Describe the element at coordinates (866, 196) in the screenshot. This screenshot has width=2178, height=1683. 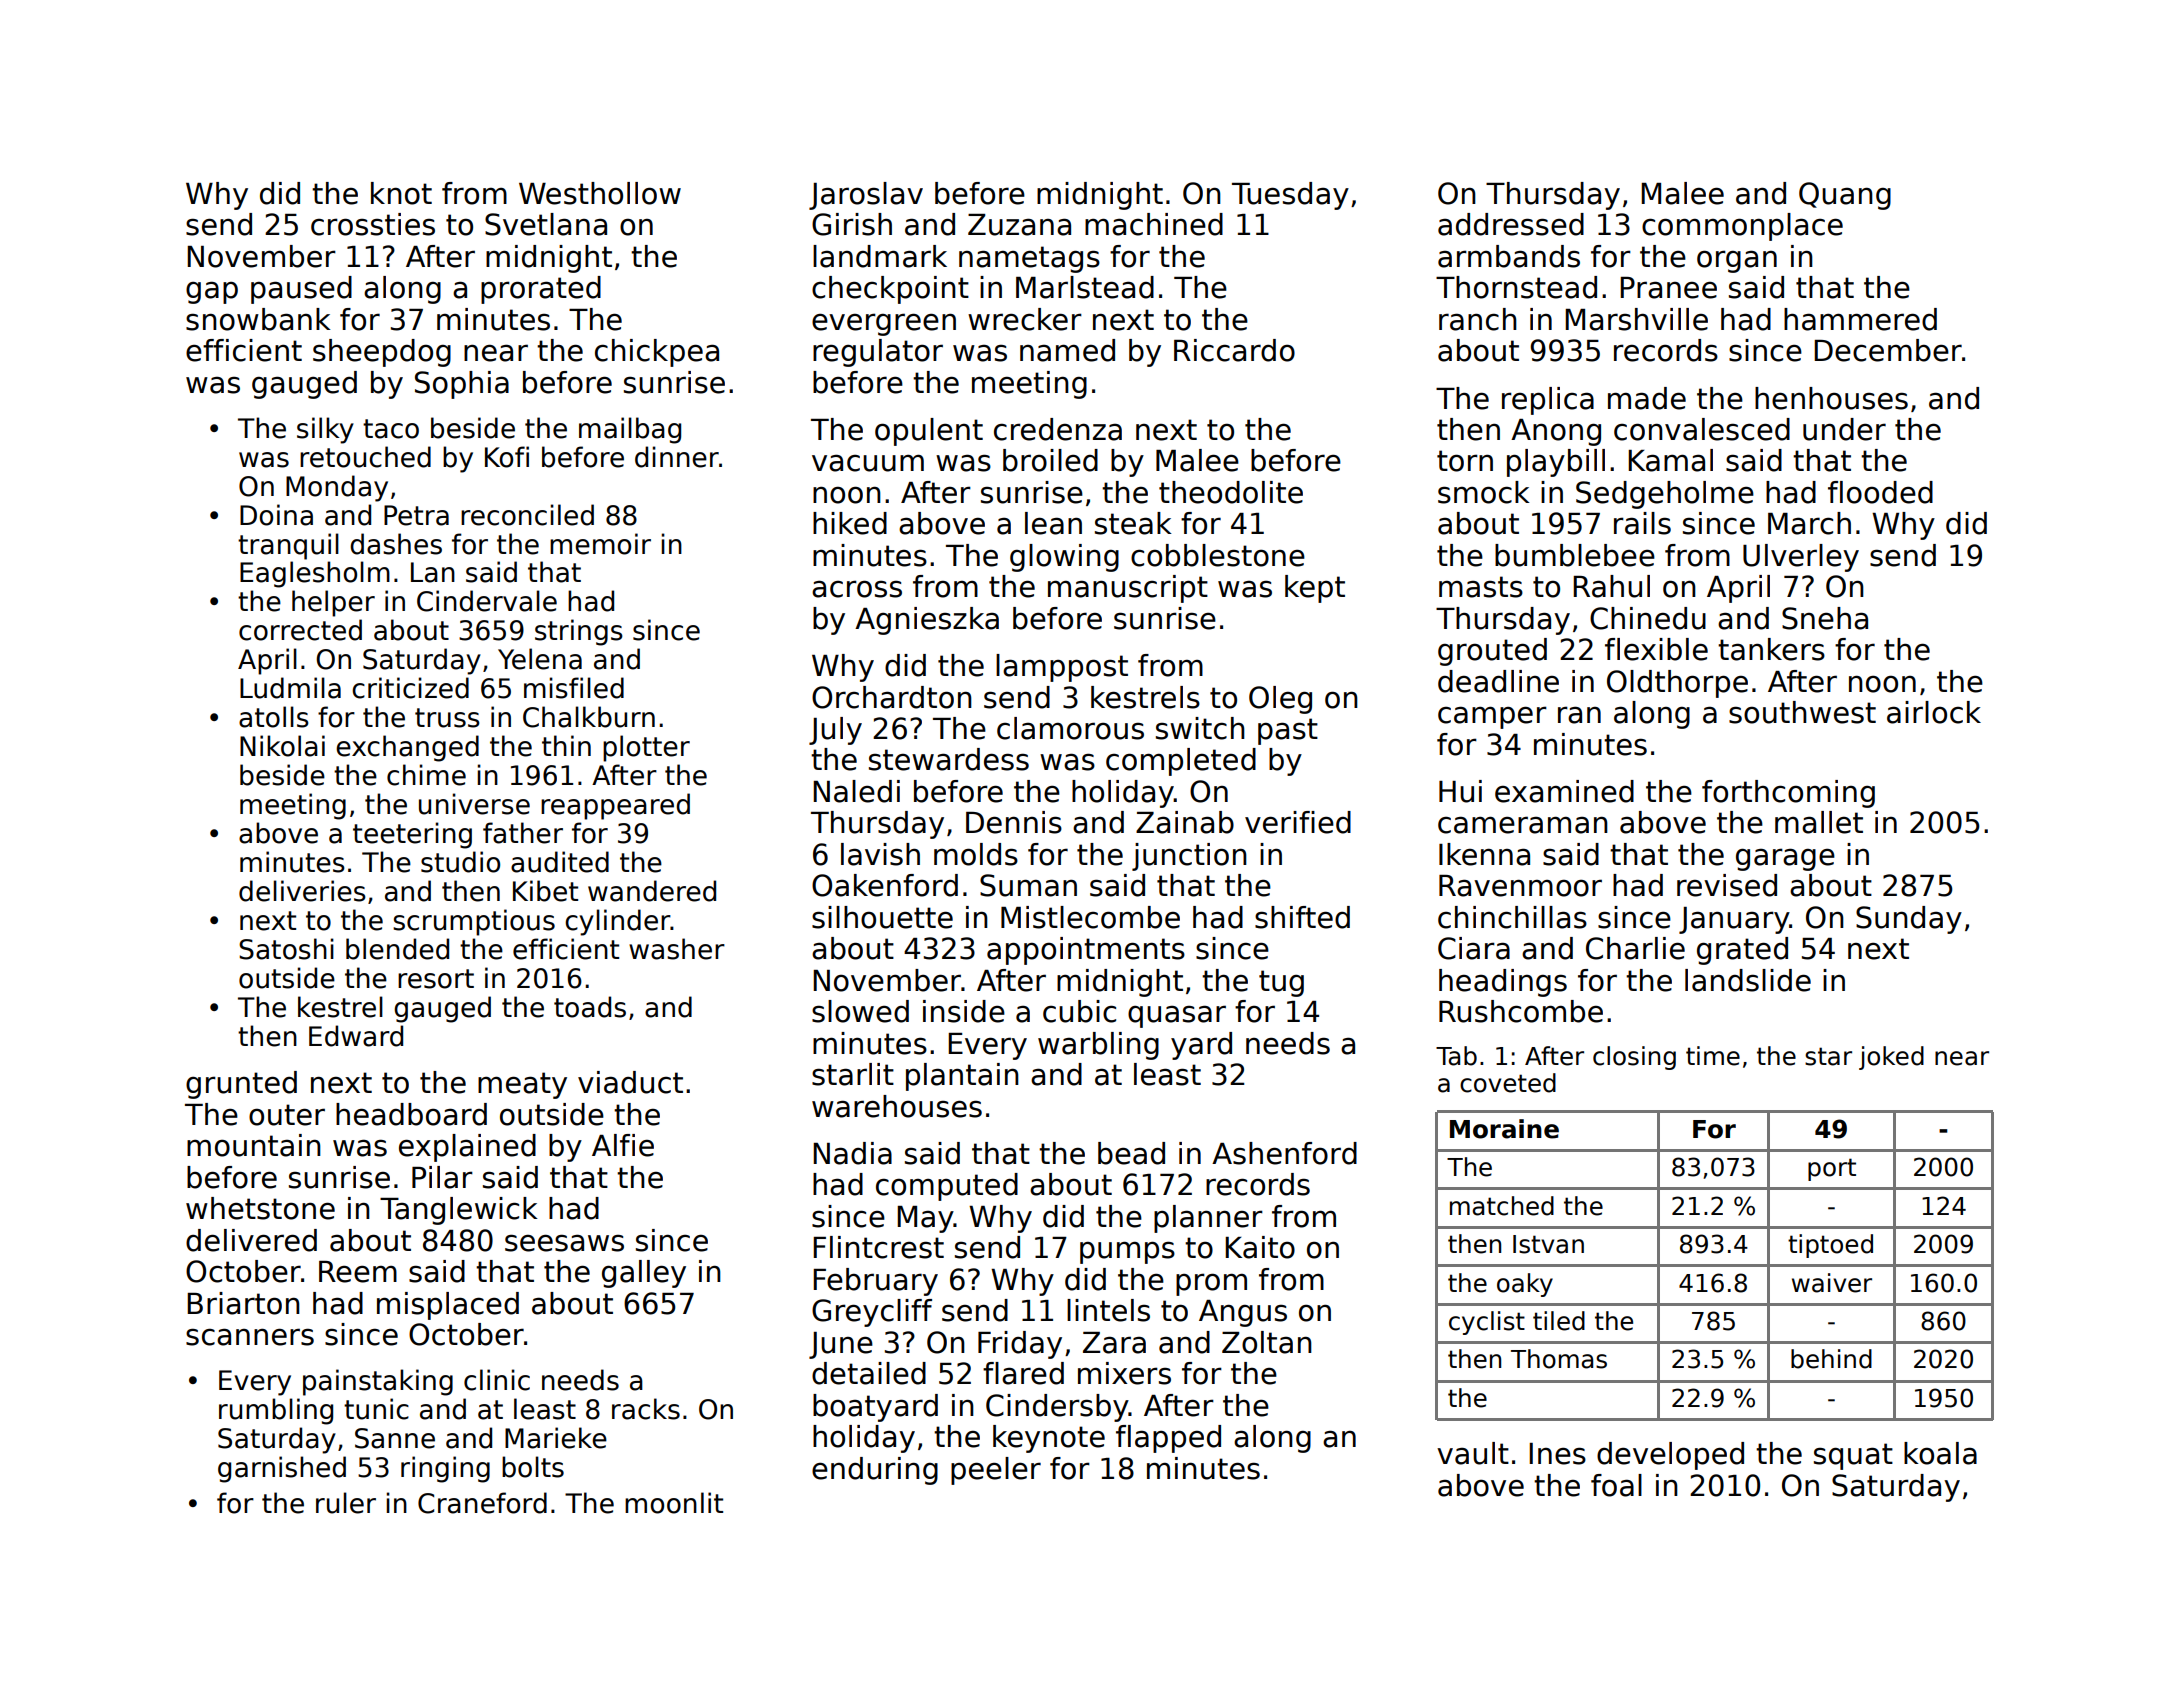
I see `Jaroslav` at that location.
